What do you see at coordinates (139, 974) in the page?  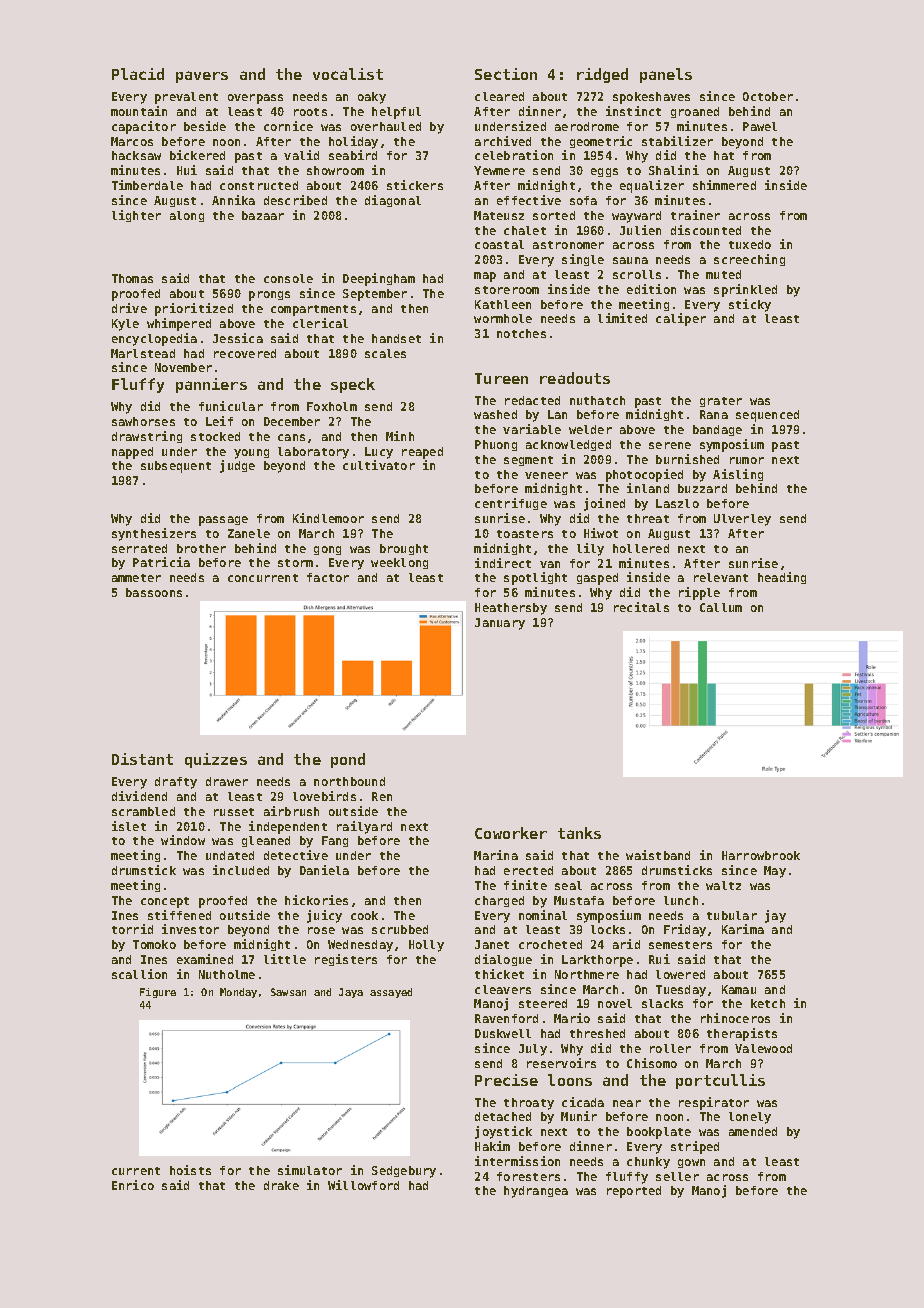 I see `scallion` at bounding box center [139, 974].
